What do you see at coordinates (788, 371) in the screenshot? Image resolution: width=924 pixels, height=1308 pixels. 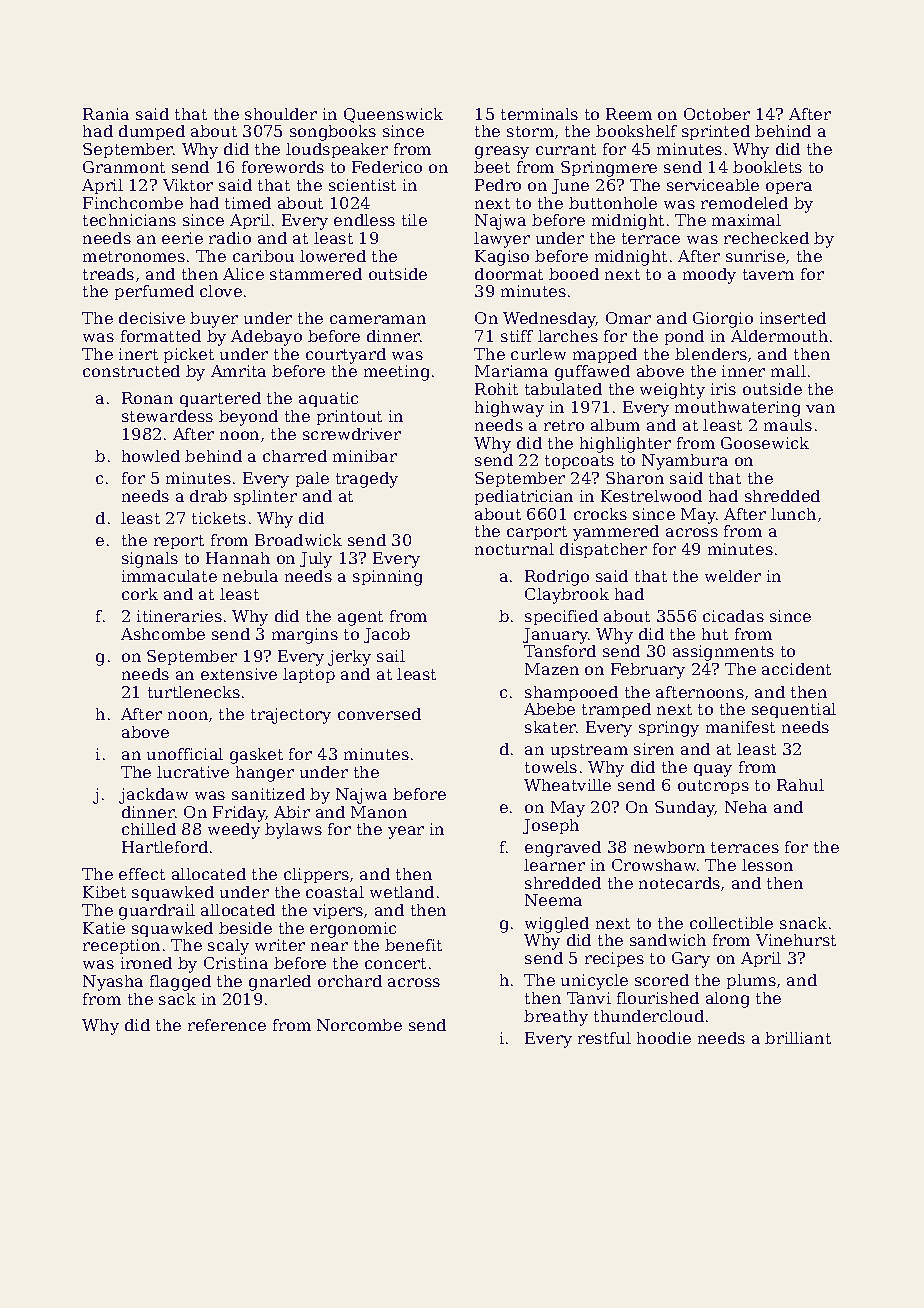 I see `mall` at bounding box center [788, 371].
